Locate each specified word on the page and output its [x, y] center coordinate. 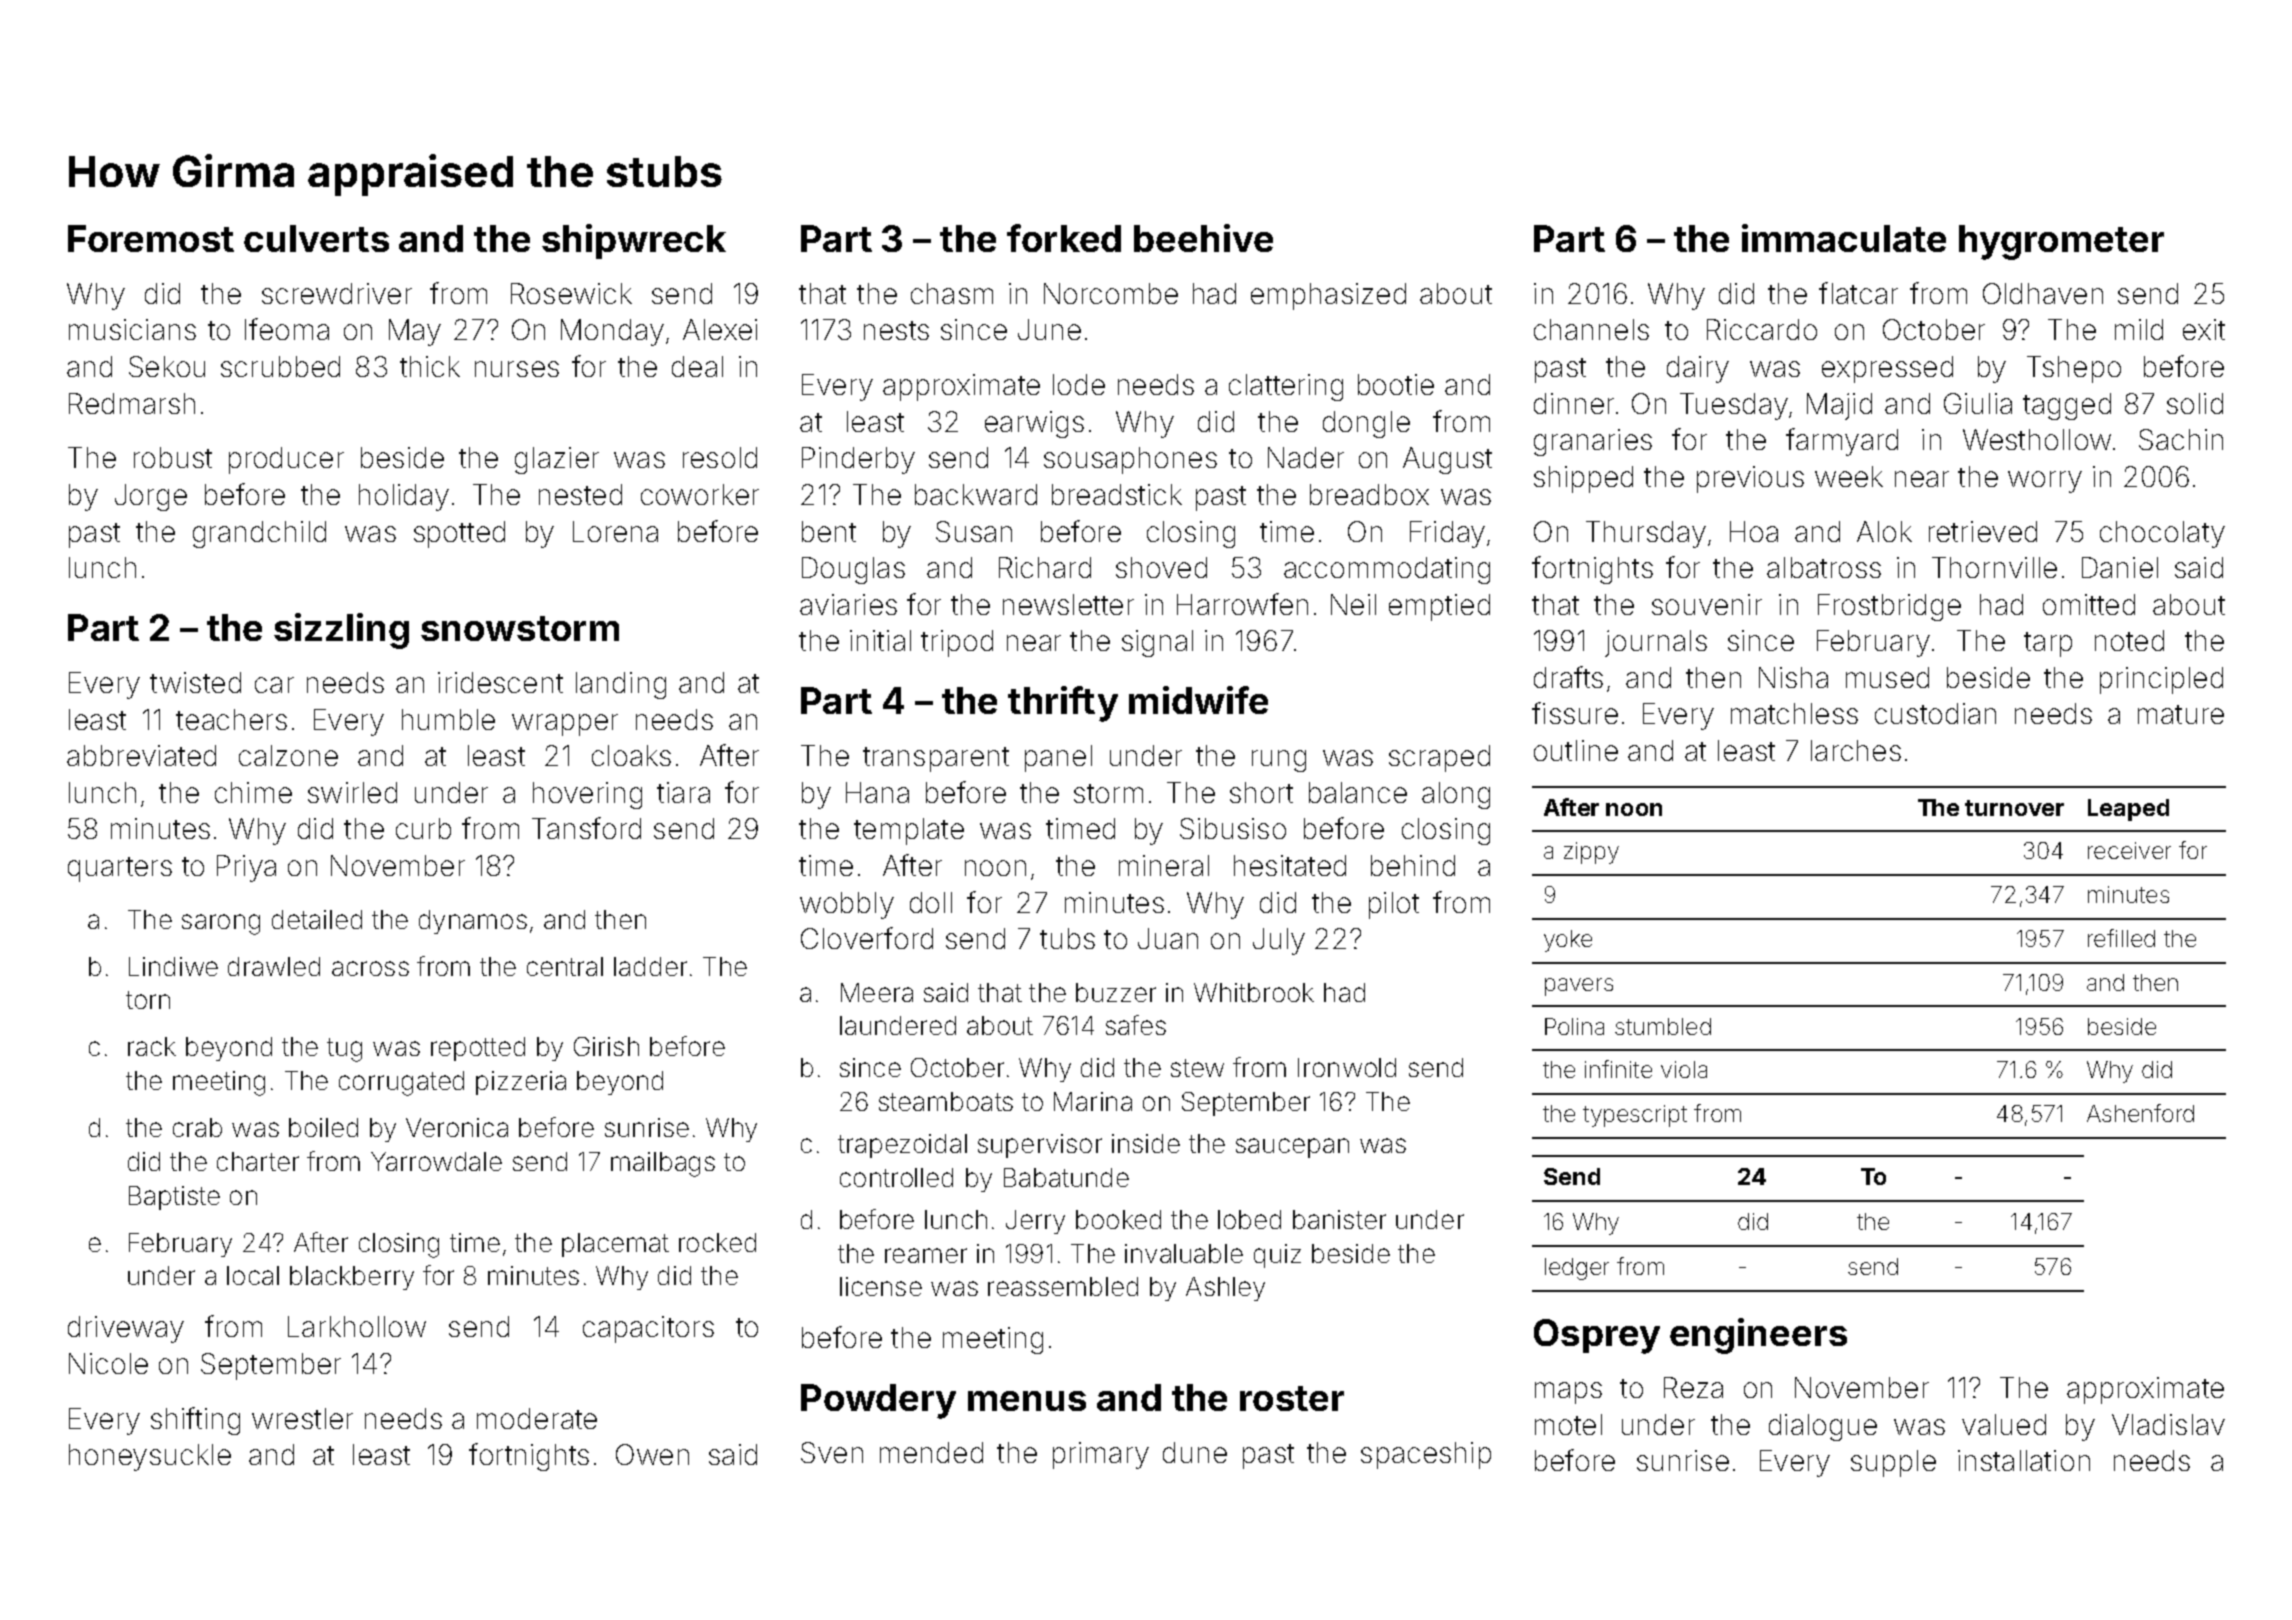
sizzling [341, 631]
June [1049, 329]
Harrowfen [1242, 604]
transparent [936, 759]
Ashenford [2140, 1113]
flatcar [1858, 293]
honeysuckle [150, 1457]
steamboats [946, 1101]
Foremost [151, 238]
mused [1887, 677]
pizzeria [521, 1083]
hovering [587, 795]
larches [1856, 750]
